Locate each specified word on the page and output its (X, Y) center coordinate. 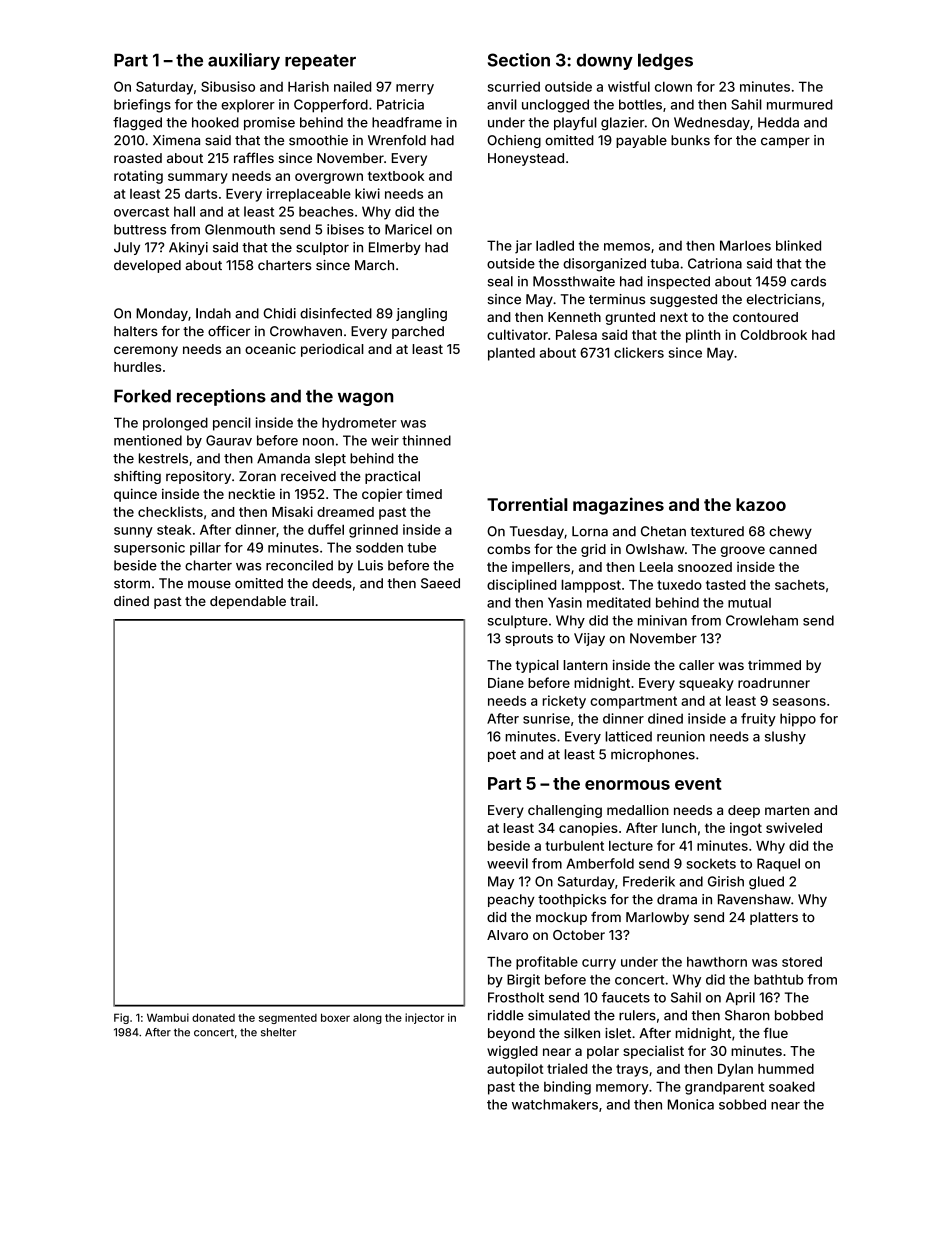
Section (519, 60)
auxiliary (244, 61)
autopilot (515, 1070)
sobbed (742, 1104)
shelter (278, 1032)
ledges (665, 61)
